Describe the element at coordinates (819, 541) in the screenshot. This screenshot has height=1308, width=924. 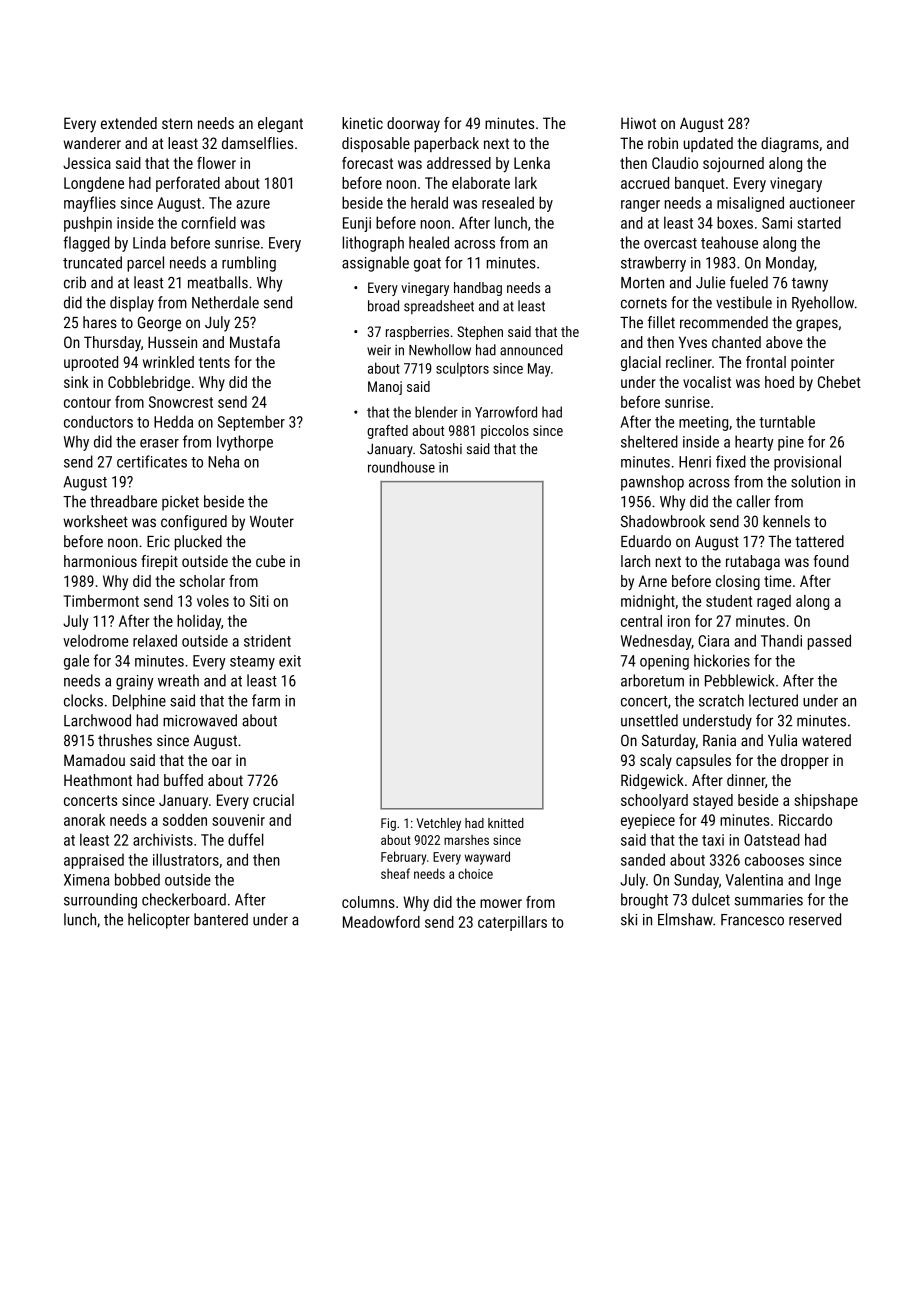
I see `tattered` at that location.
